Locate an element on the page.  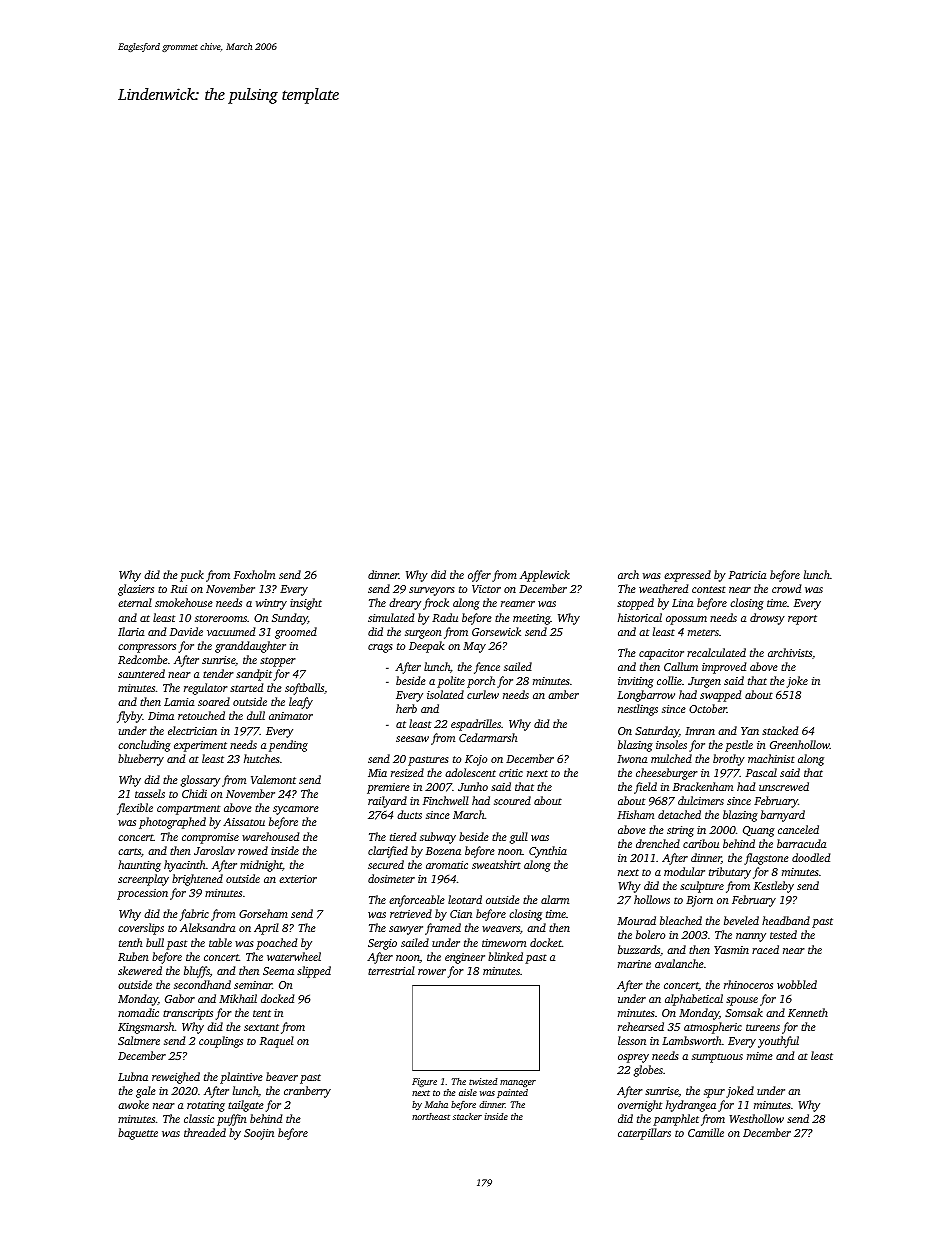
swapped is located at coordinates (720, 696).
